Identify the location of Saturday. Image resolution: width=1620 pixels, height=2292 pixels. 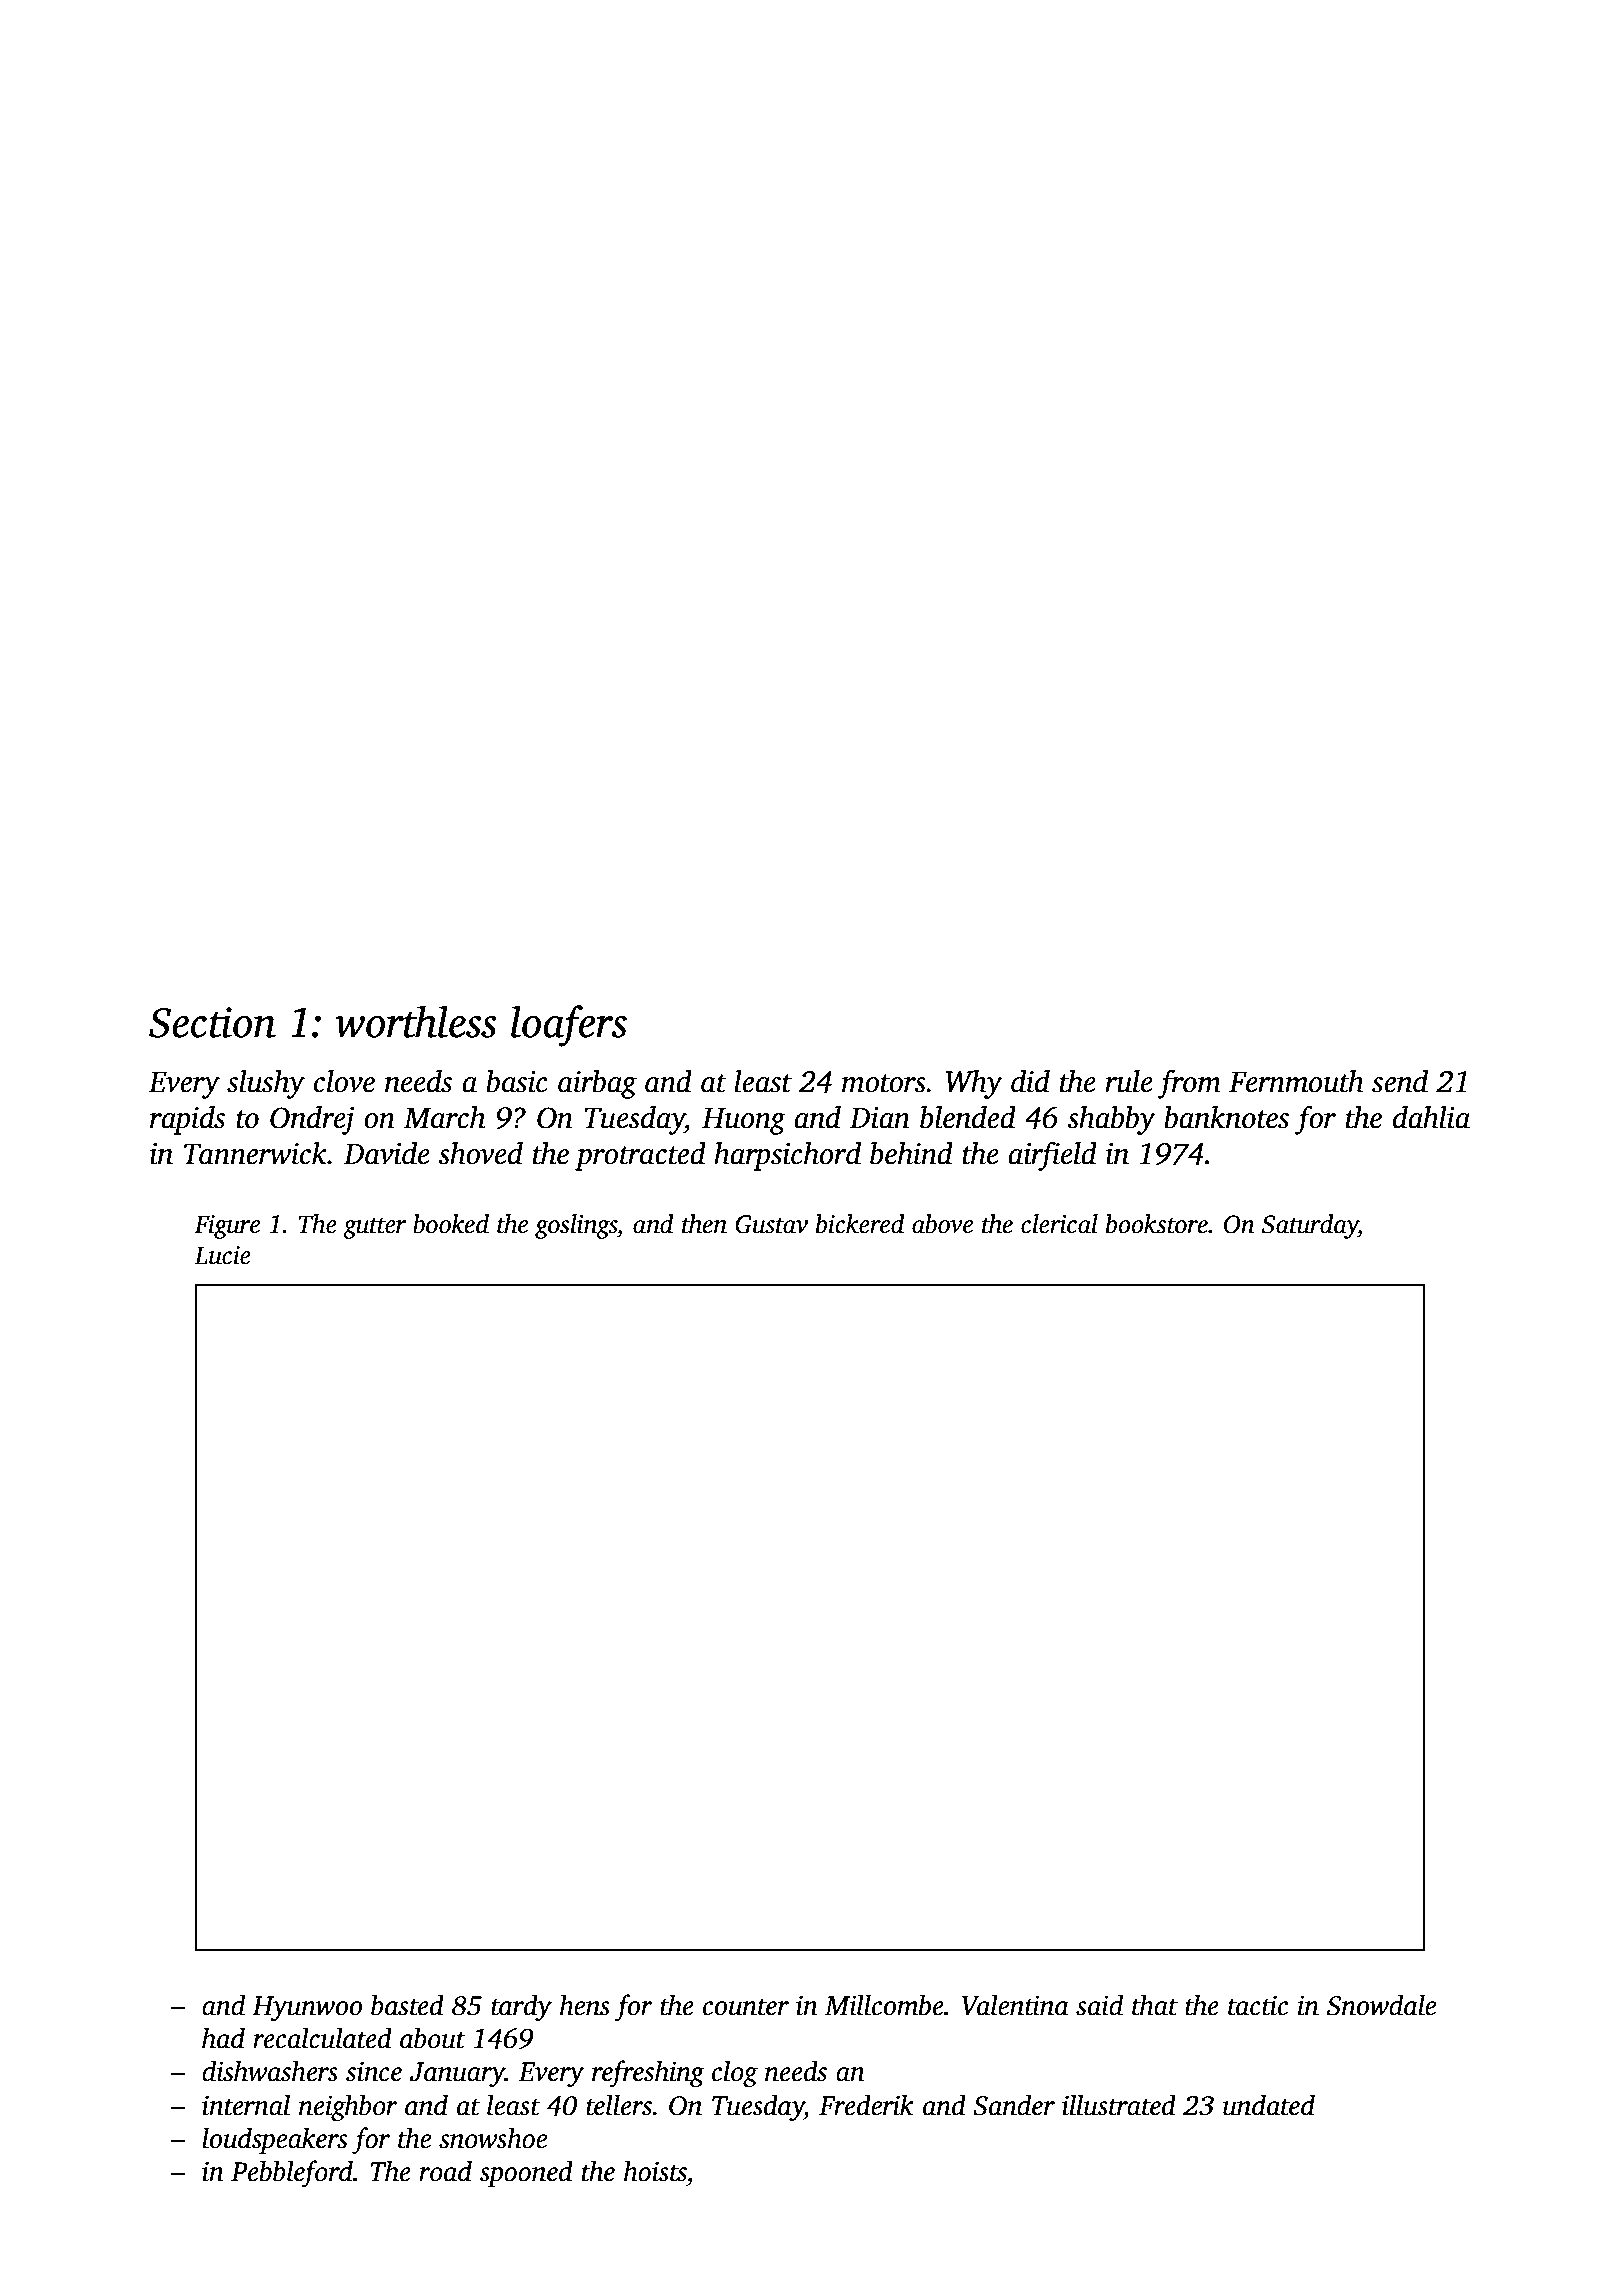
(1310, 1226).
